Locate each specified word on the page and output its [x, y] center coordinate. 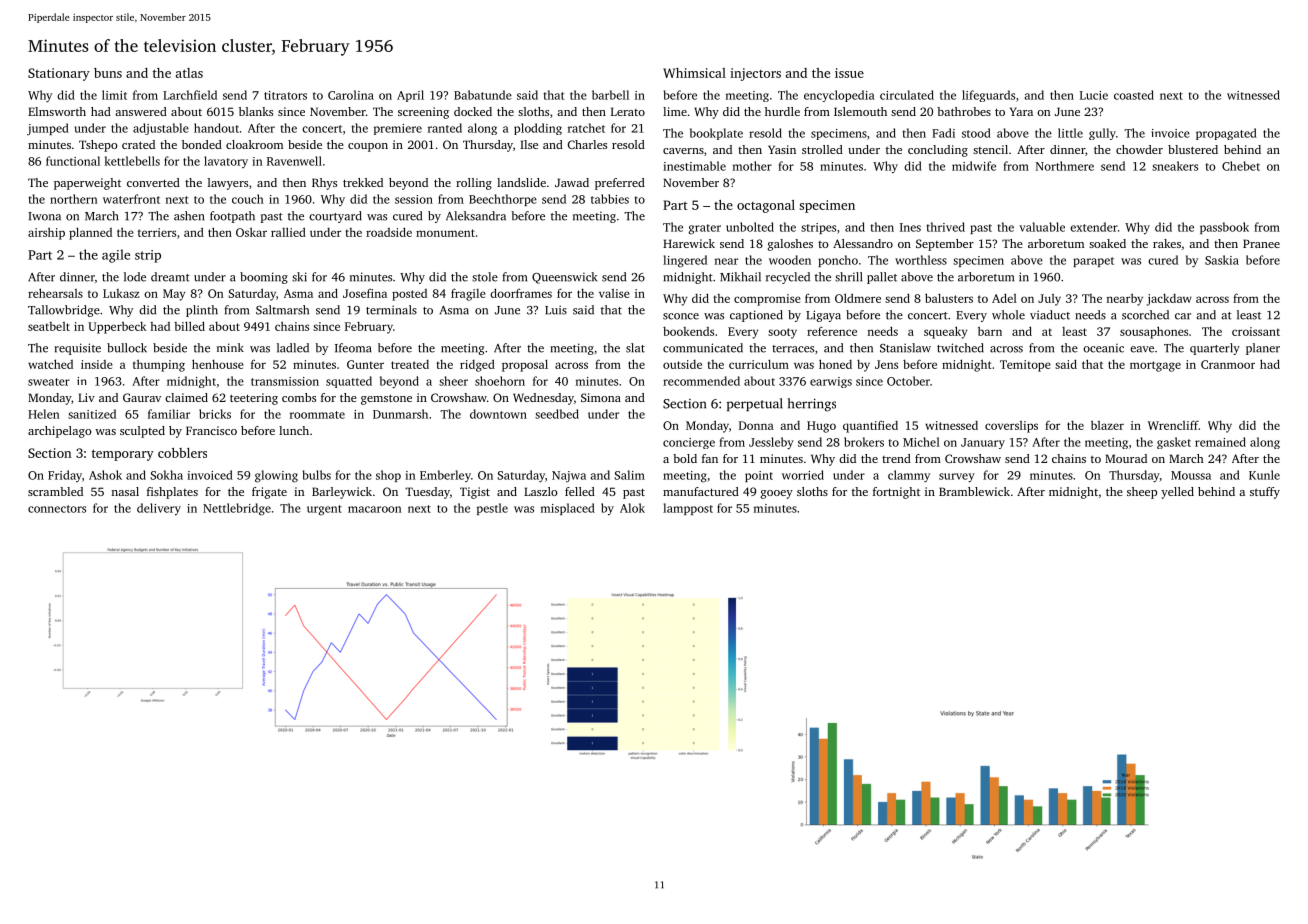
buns [108, 73]
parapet [1093, 262]
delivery [159, 509]
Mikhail [740, 277]
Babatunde [483, 95]
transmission [285, 381]
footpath [232, 217]
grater [704, 229]
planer [1263, 349]
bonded [202, 144]
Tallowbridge [64, 311]
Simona [601, 397]
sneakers [1175, 166]
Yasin [782, 149]
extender [1094, 227]
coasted [1134, 95]
